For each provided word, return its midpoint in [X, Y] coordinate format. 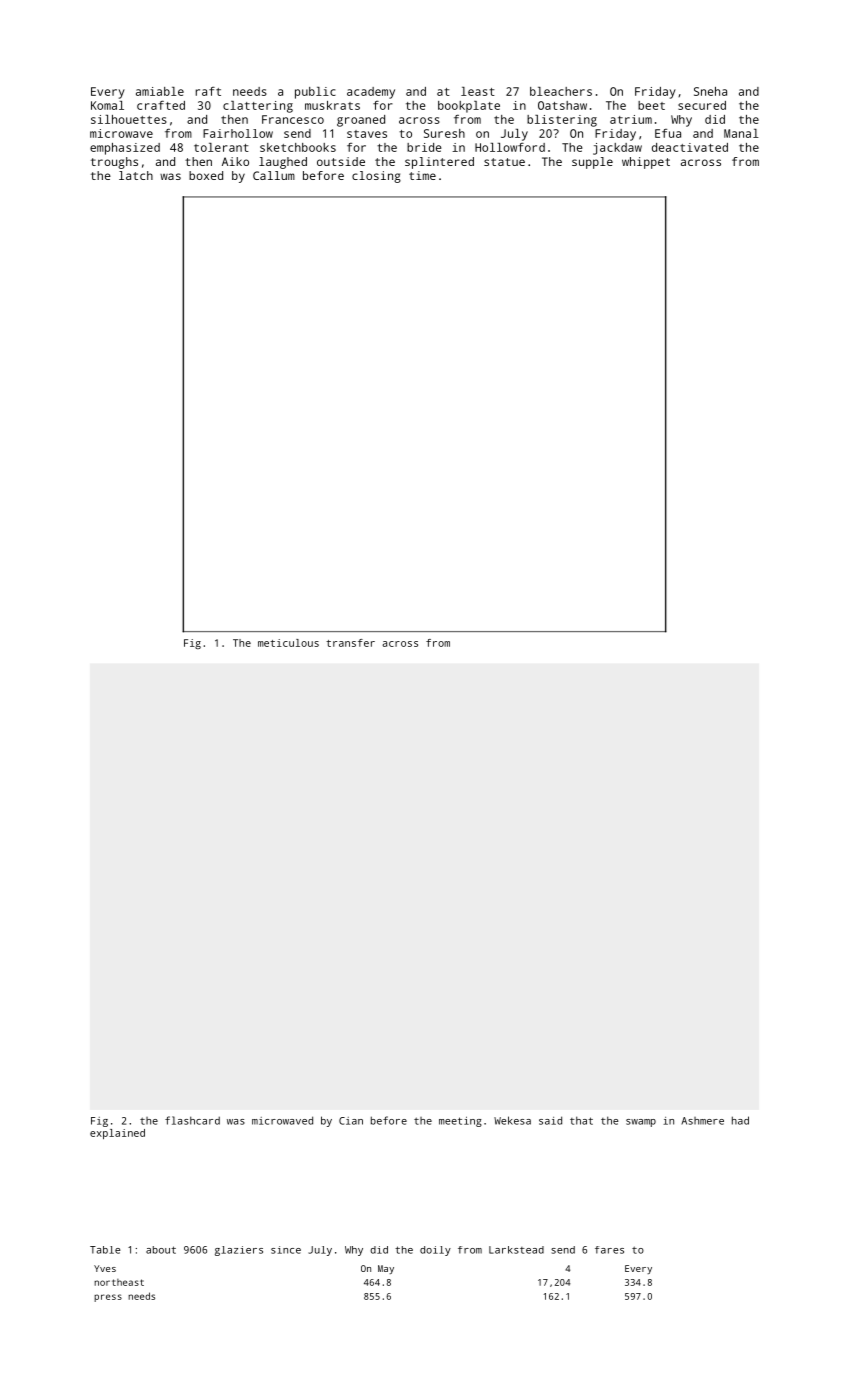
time [422, 175]
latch [136, 175]
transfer [350, 643]
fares [609, 1250]
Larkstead [516, 1250]
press [108, 1298]
